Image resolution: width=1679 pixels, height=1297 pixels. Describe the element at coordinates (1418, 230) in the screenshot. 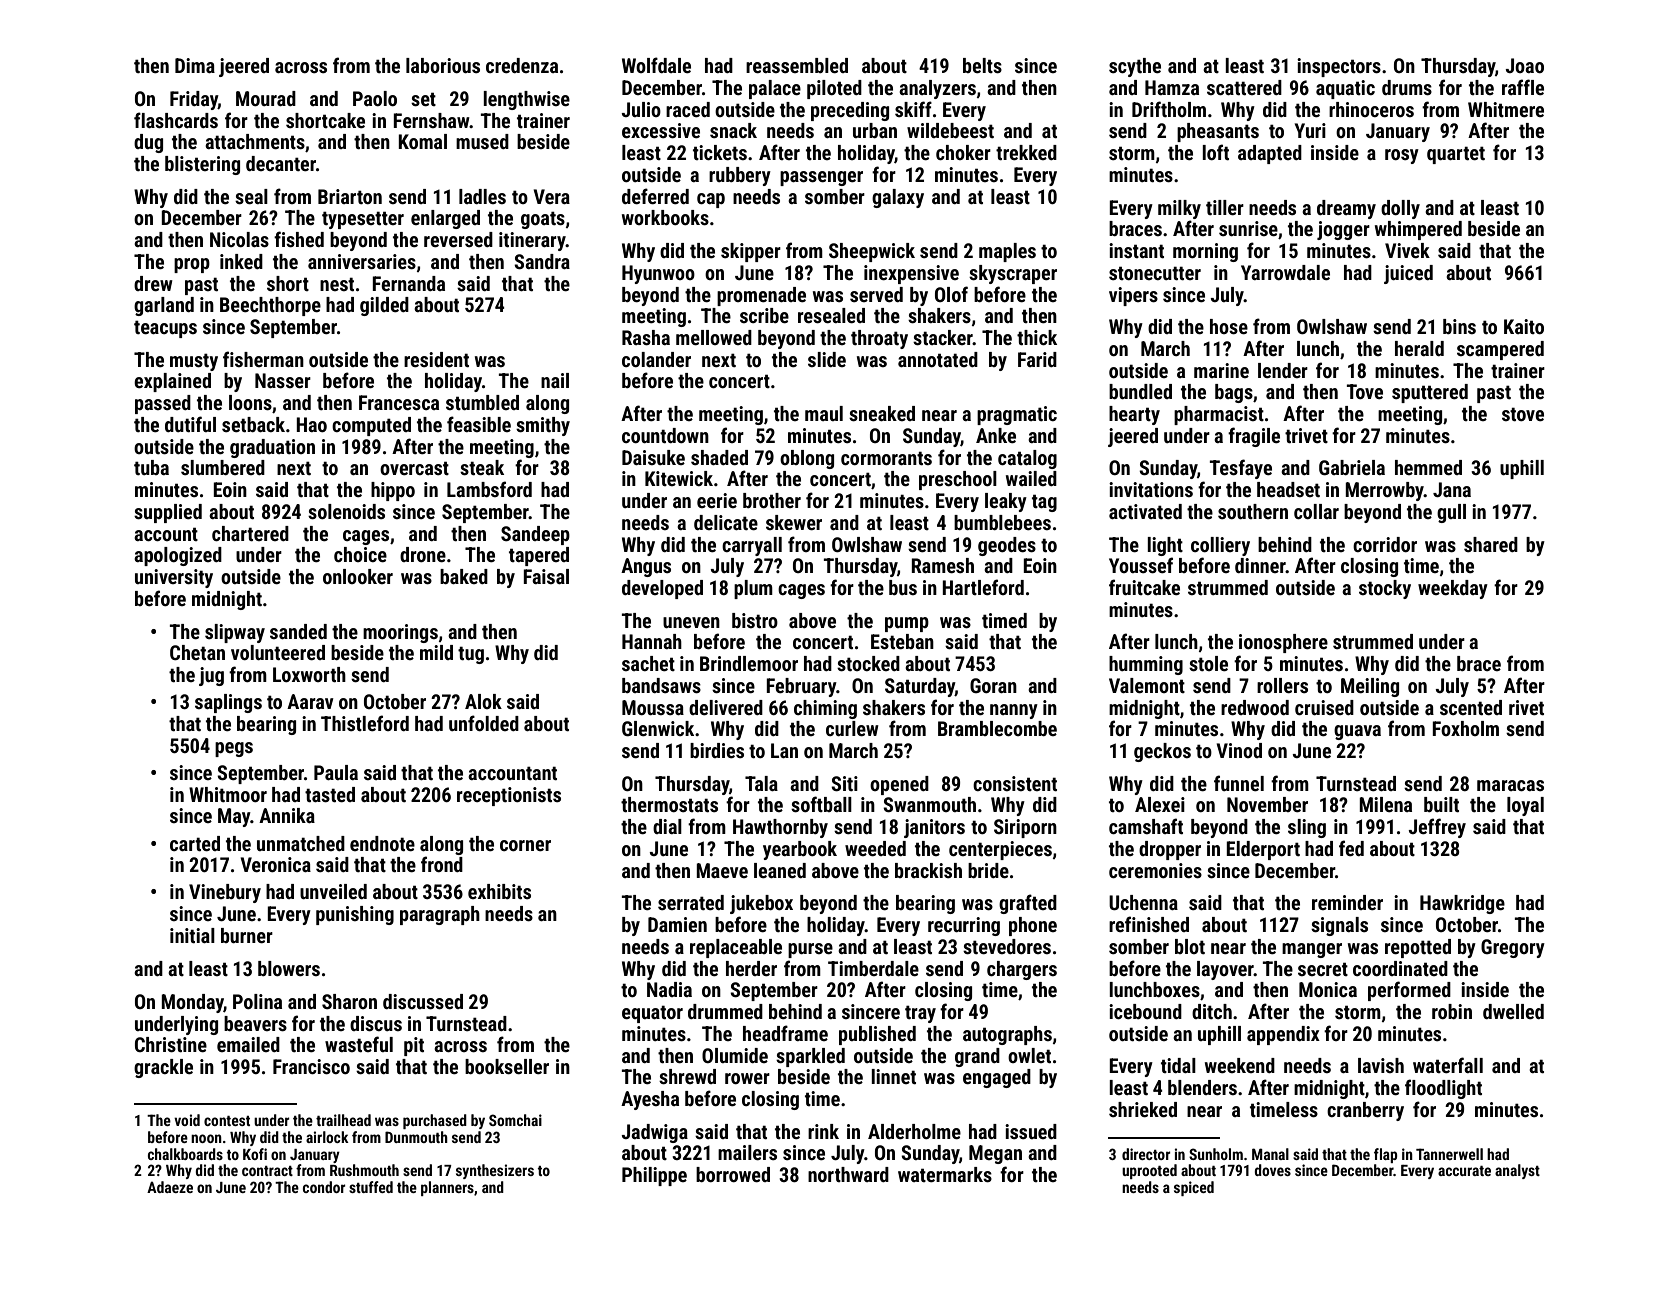

I see `whimpered` at that location.
